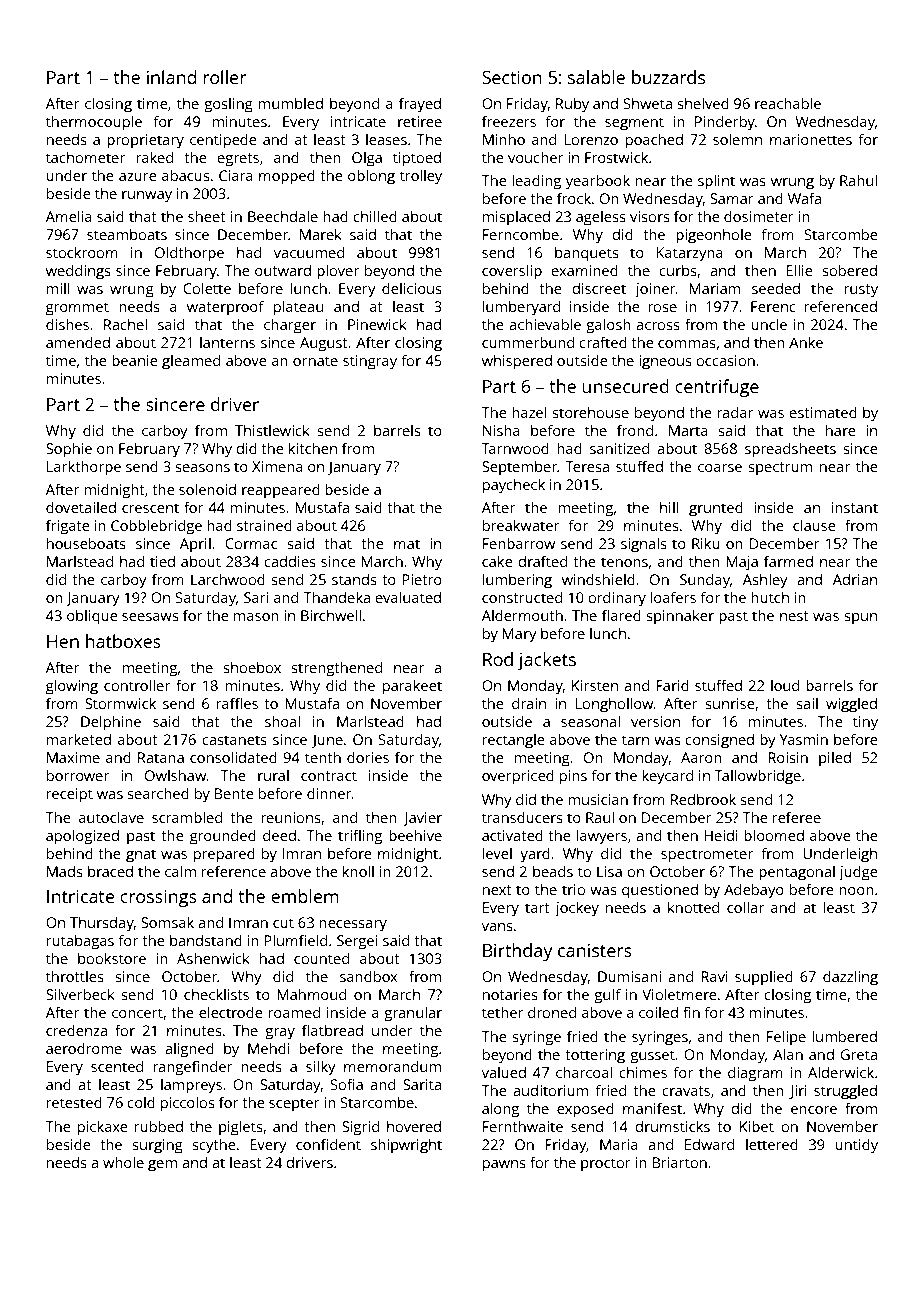 The height and width of the screenshot is (1308, 924). Describe the element at coordinates (668, 77) in the screenshot. I see `buzzards` at that location.
